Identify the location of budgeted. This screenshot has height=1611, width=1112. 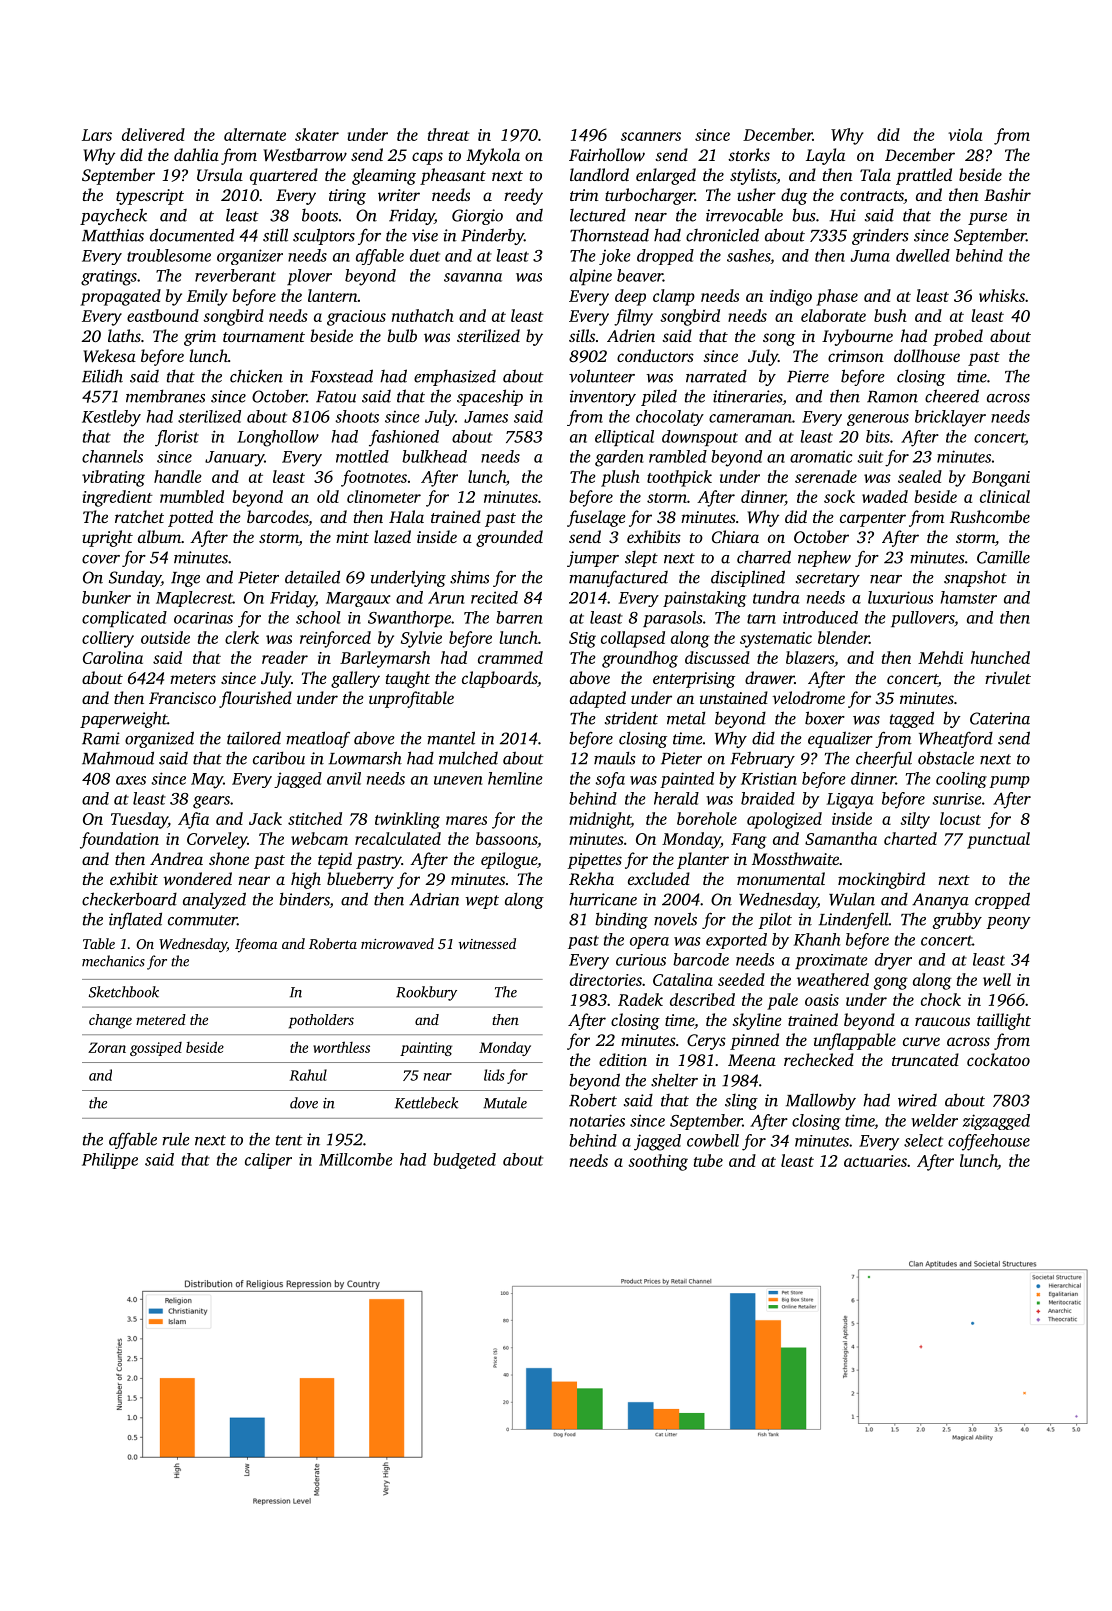
(464, 1161).
